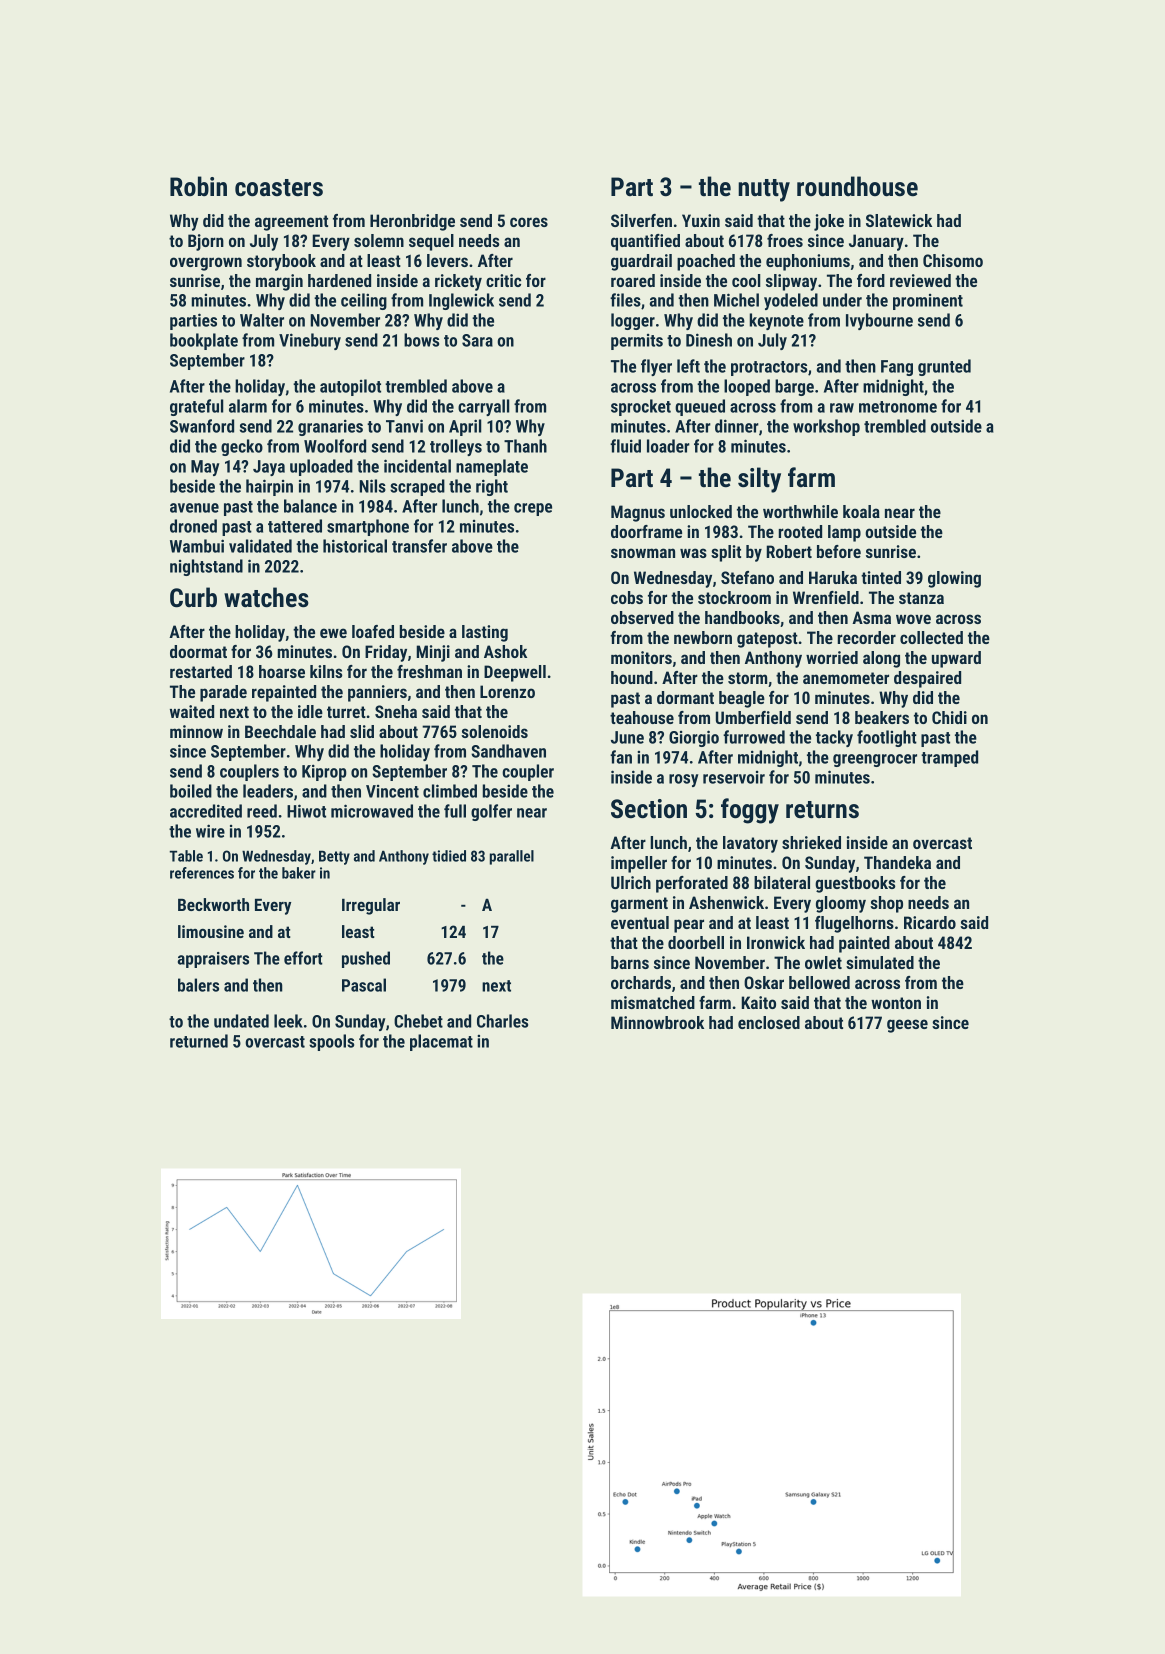 Image resolution: width=1165 pixels, height=1654 pixels. I want to click on carryall, so click(483, 407).
